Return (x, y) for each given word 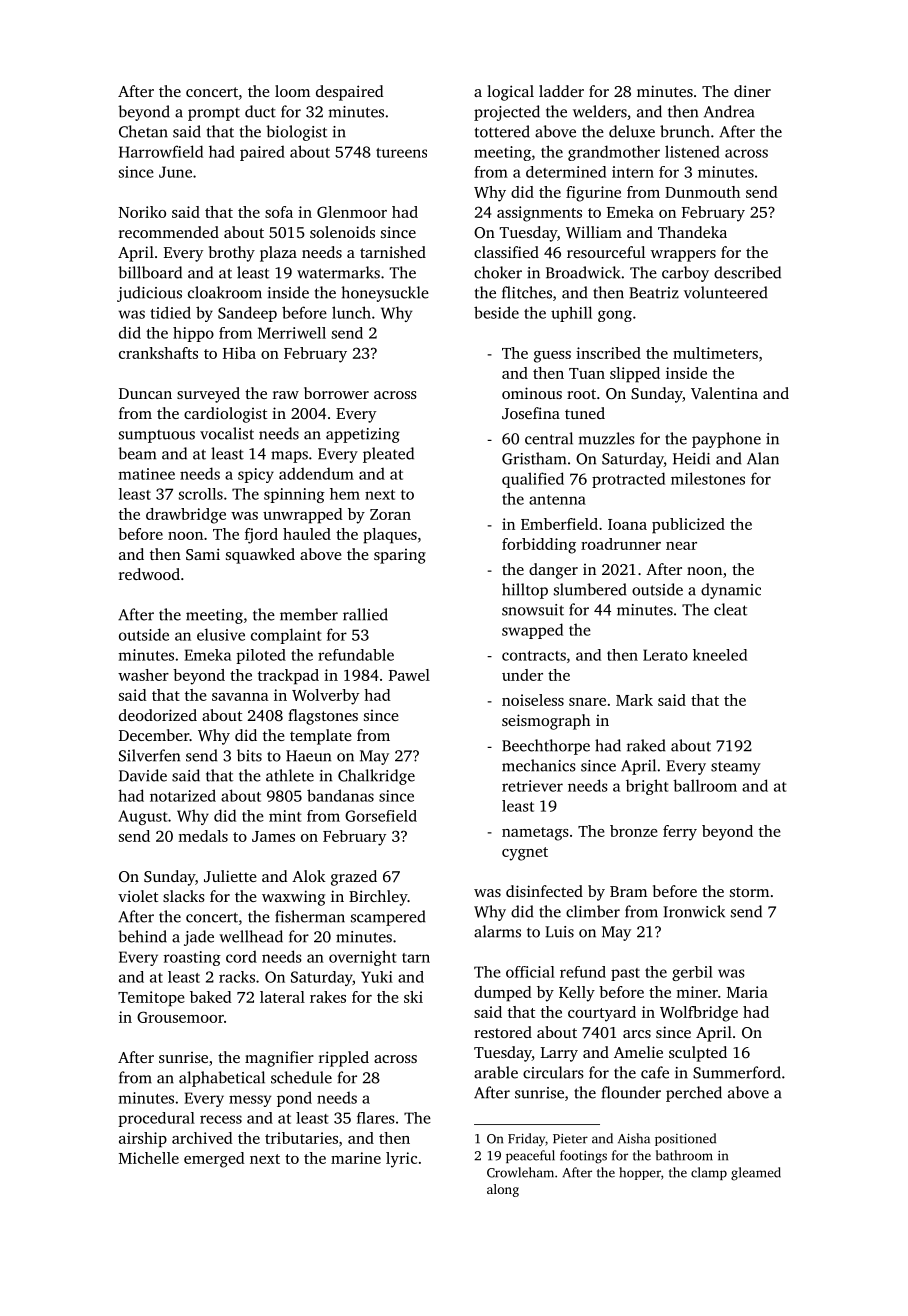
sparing (400, 556)
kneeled (720, 655)
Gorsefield (381, 816)
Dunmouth (702, 192)
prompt (214, 114)
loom (292, 91)
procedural (156, 1119)
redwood (149, 574)
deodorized (158, 715)
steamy (736, 768)
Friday (526, 1139)
